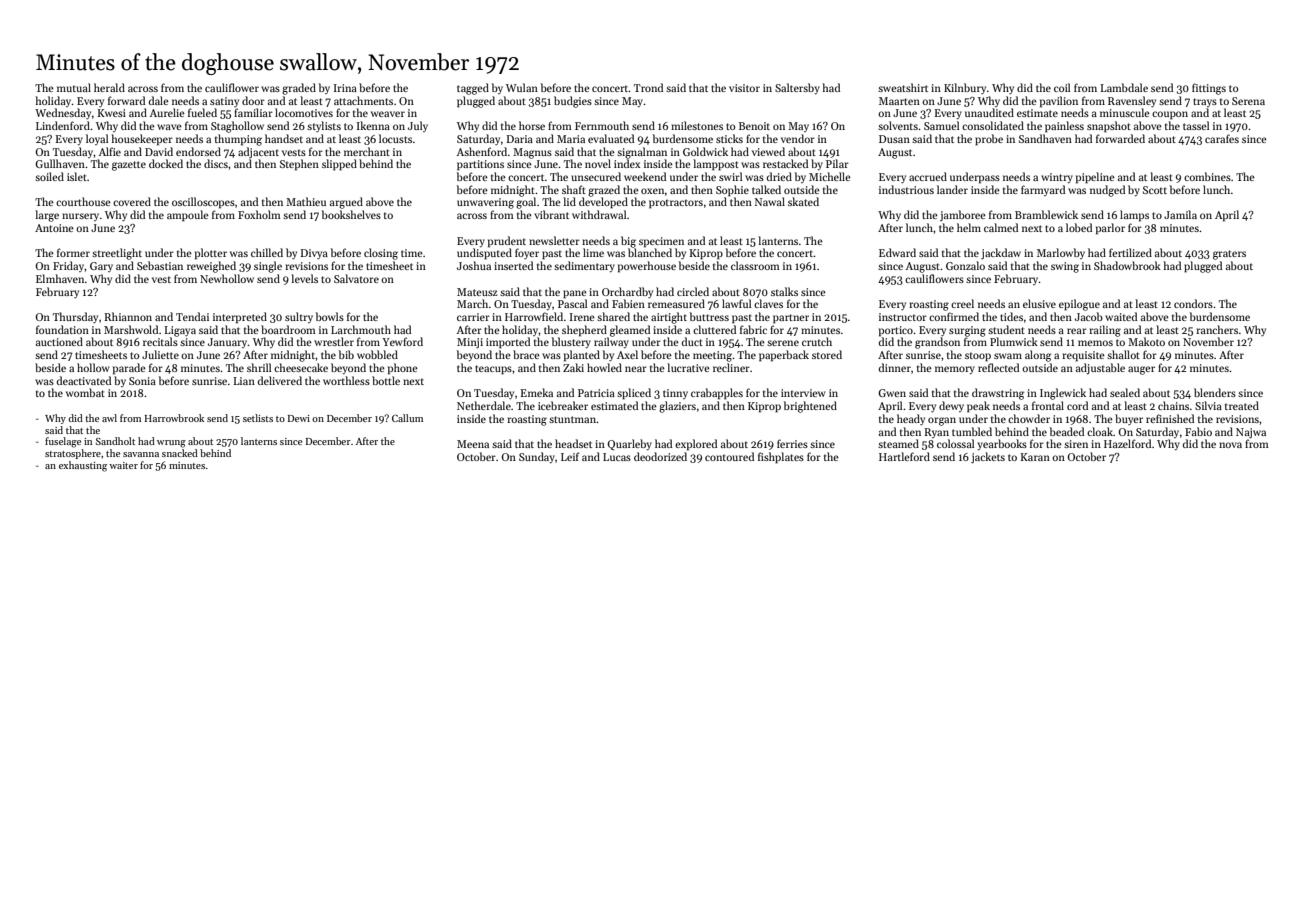 This page has width=1308, height=924. What do you see at coordinates (1077, 405) in the page?
I see `cord` at bounding box center [1077, 405].
